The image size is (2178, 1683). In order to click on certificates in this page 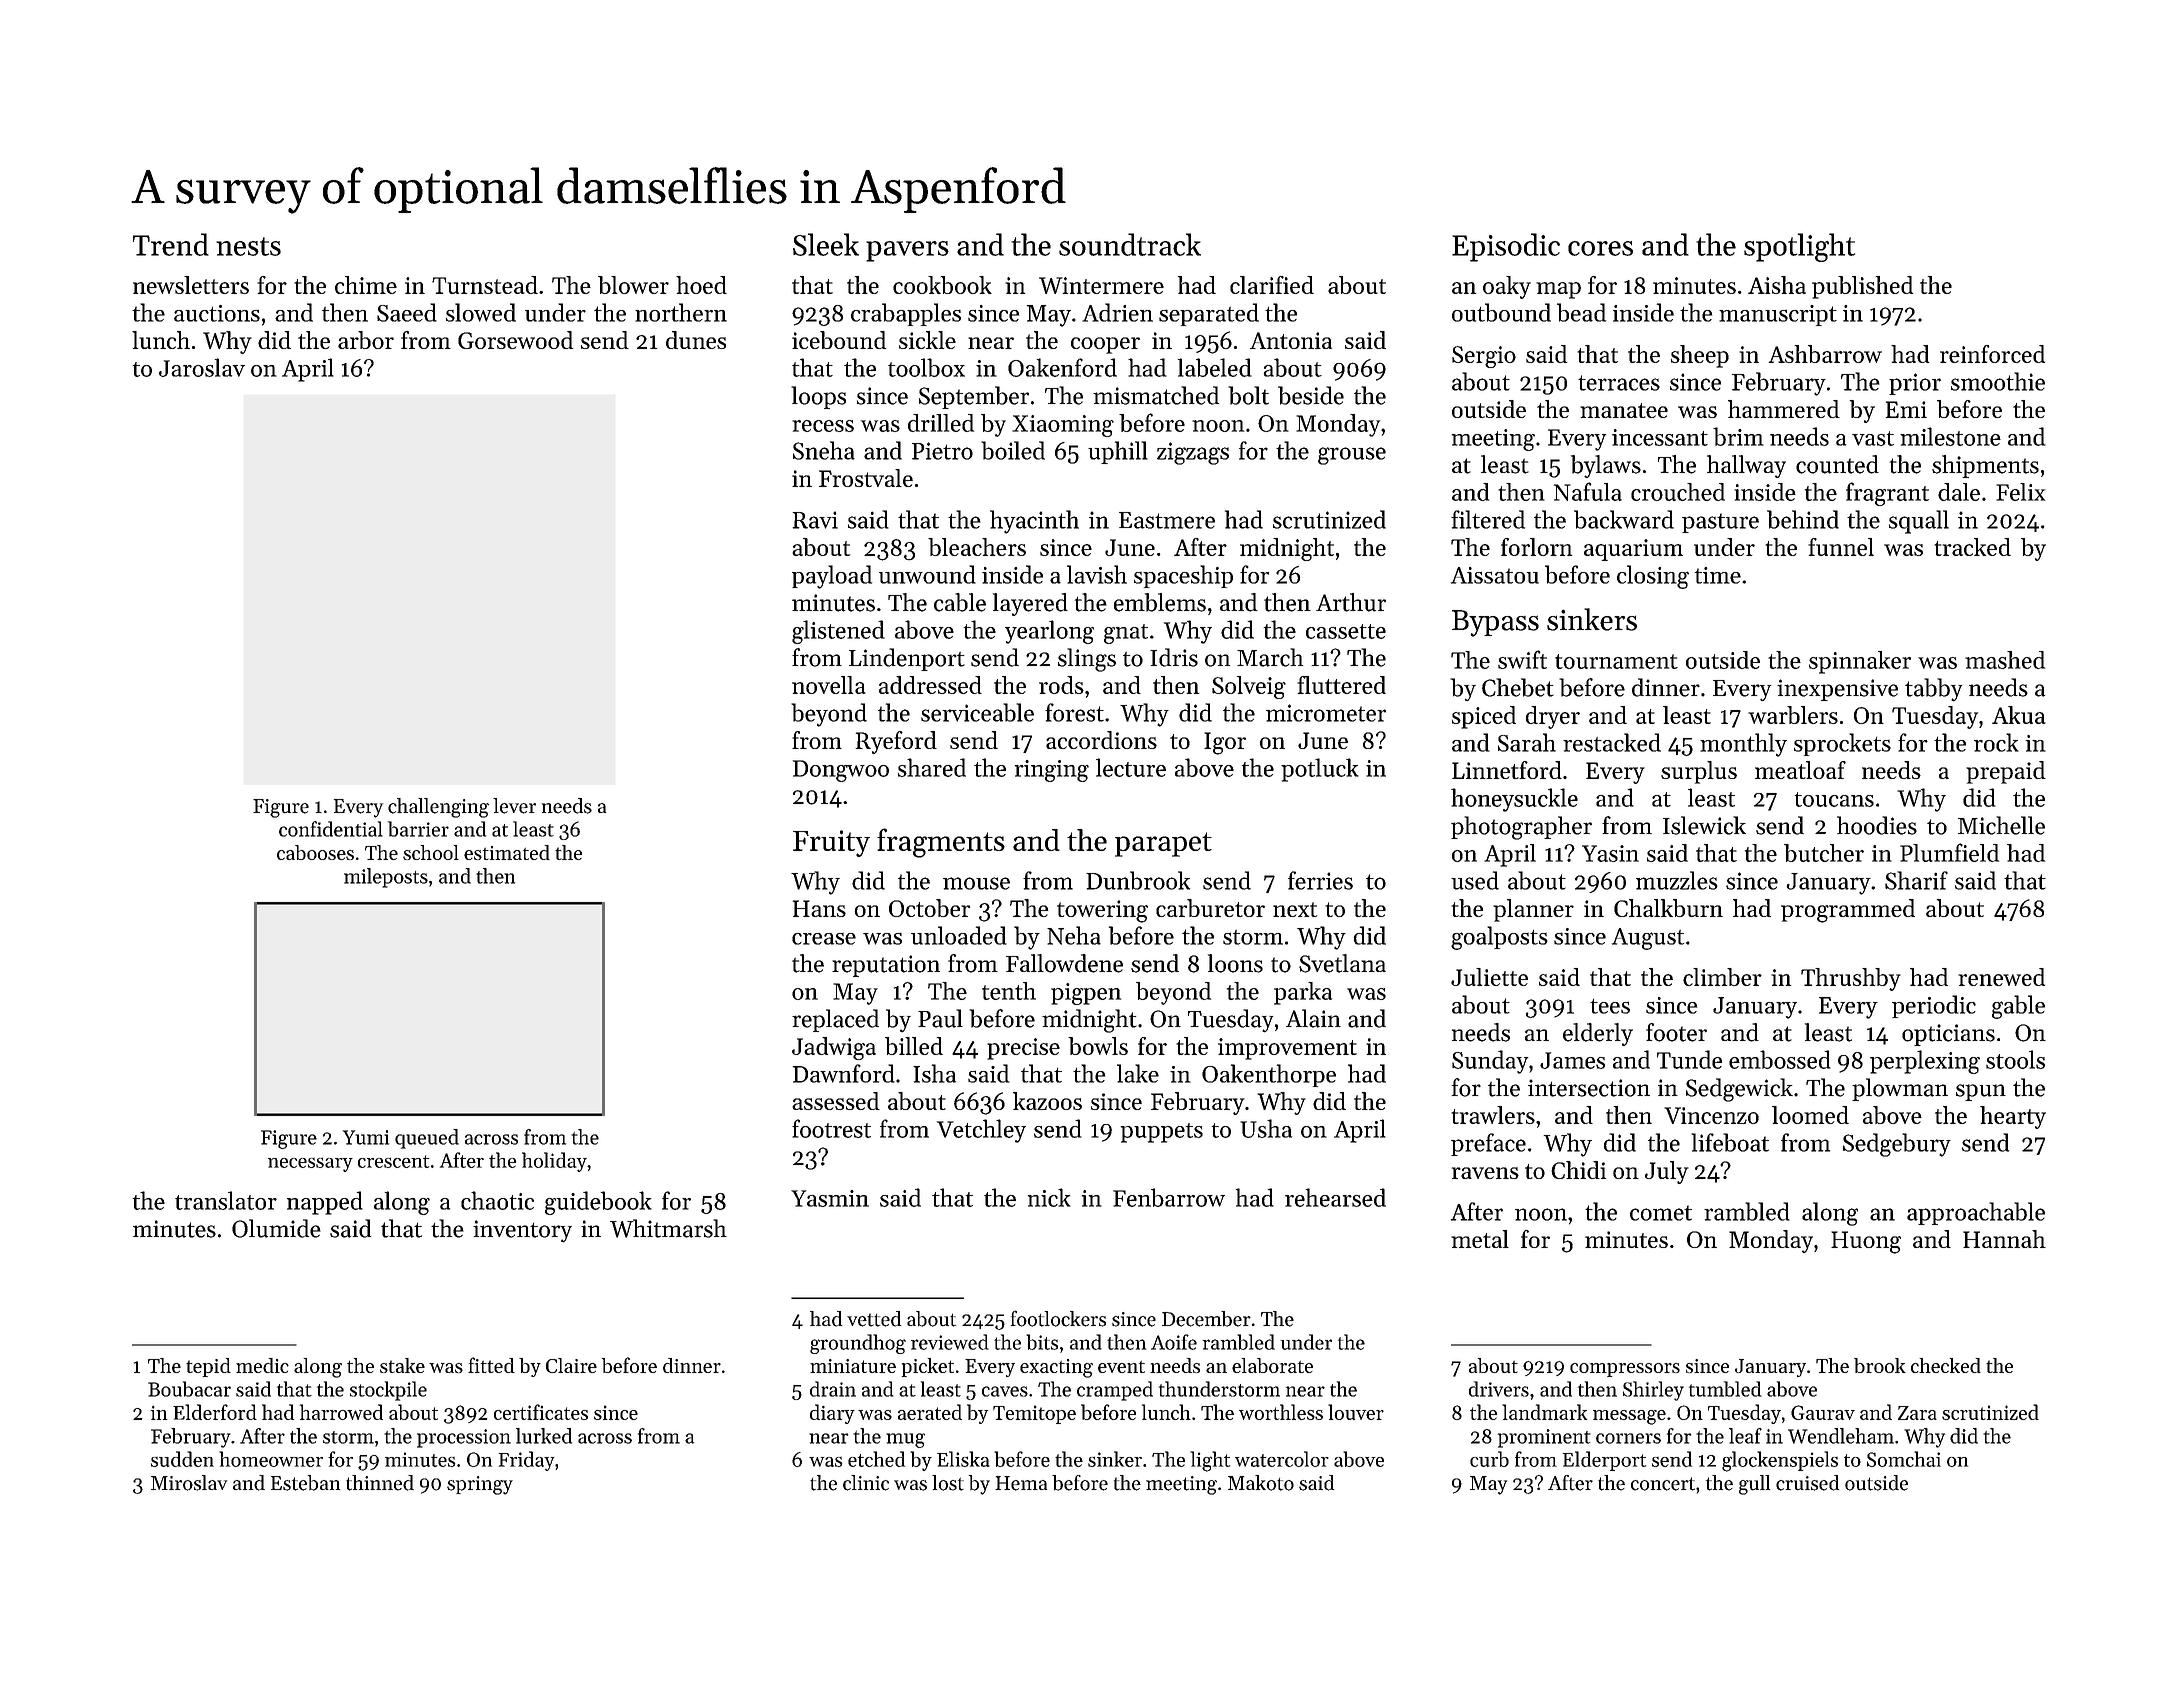, I will do `click(541, 1412)`.
